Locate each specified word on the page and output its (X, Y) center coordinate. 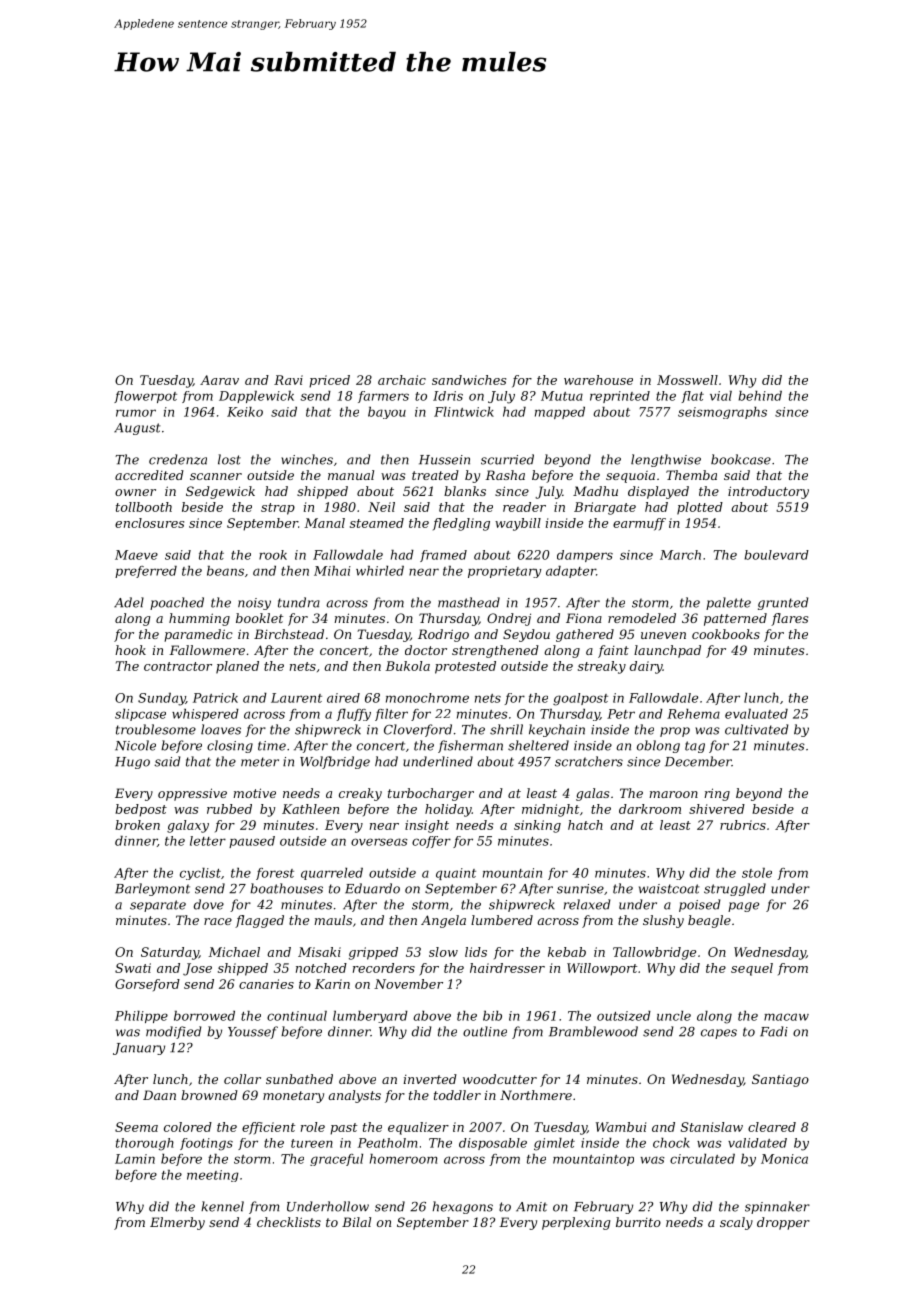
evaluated (756, 714)
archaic (402, 380)
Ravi (288, 380)
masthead (469, 602)
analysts (354, 1096)
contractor (178, 666)
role (313, 1127)
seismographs (722, 413)
